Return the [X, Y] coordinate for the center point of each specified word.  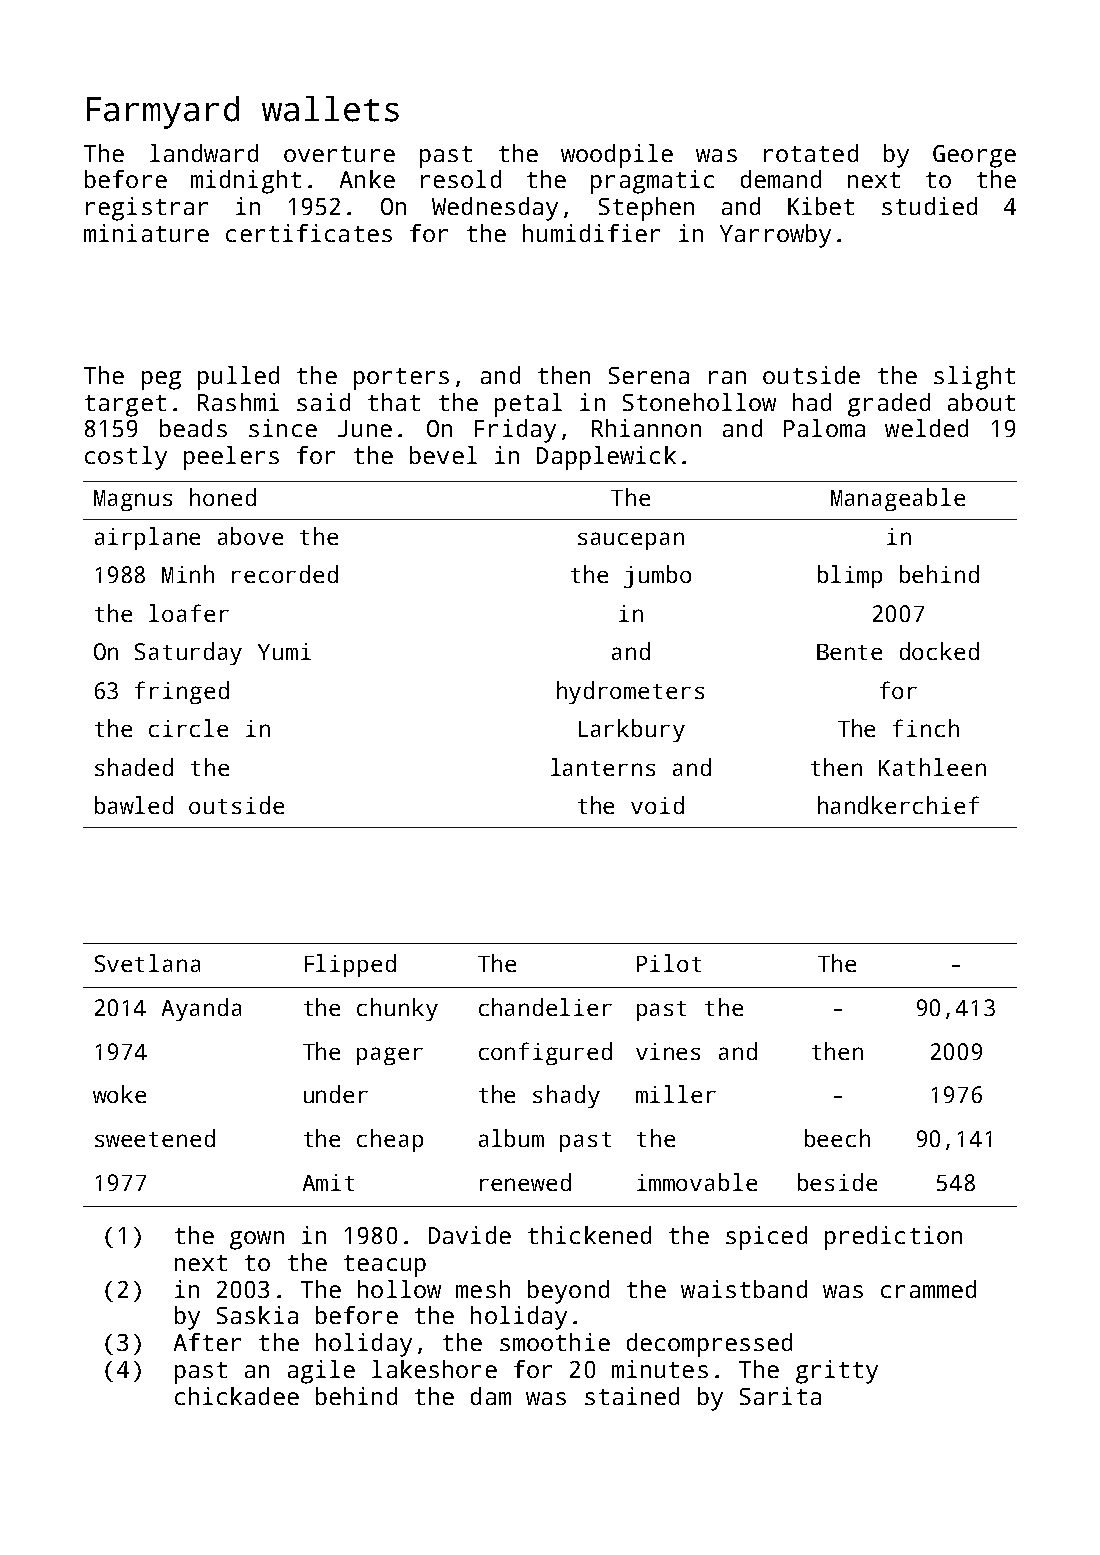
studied [929, 206]
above [250, 536]
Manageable [898, 499]
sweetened [155, 1138]
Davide [470, 1235]
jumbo [657, 576]
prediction [893, 1238]
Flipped [350, 965]
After [207, 1342]
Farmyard [163, 112]
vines [668, 1051]
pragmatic [652, 182]
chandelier [545, 1007]
